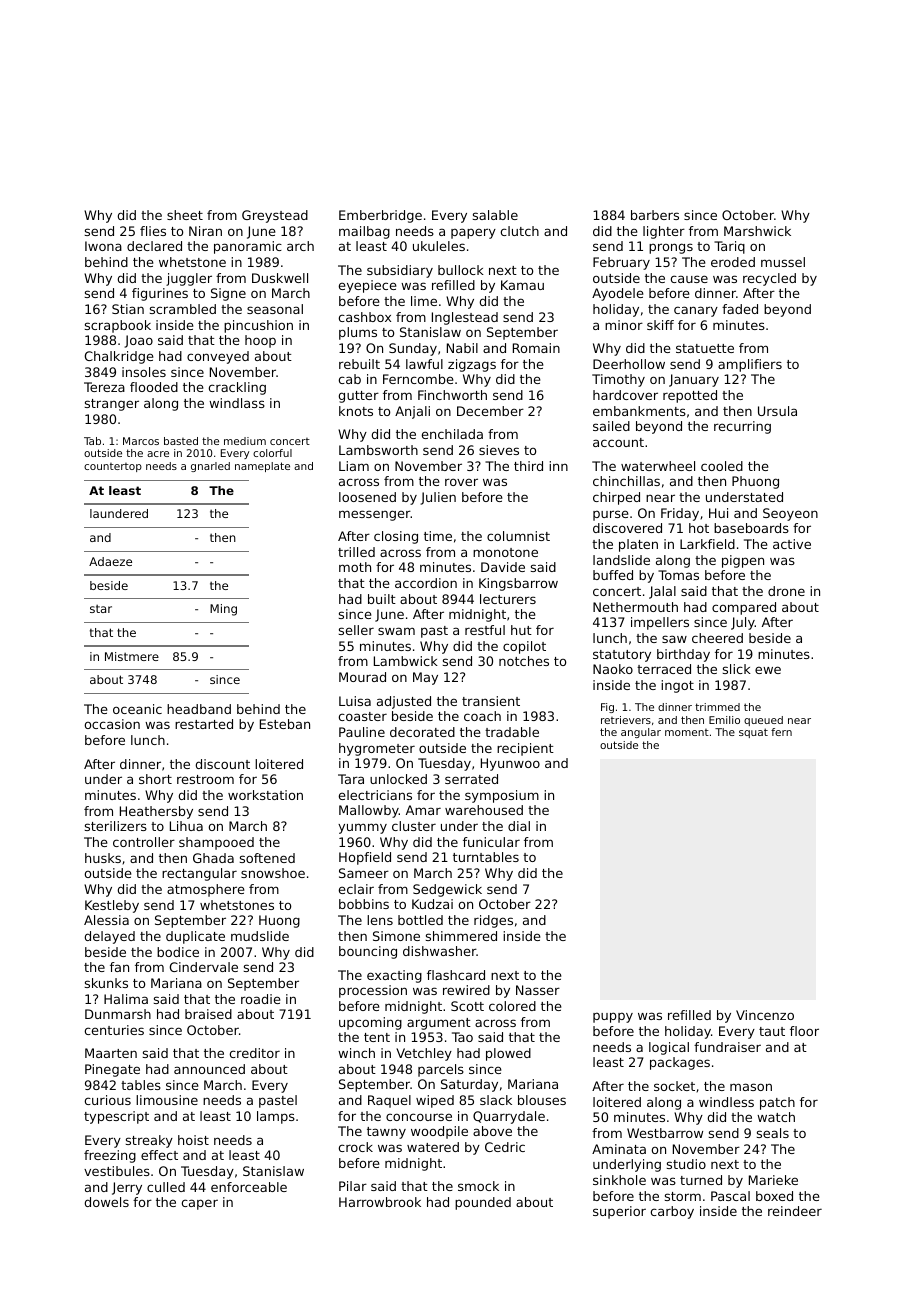  Describe the element at coordinates (783, 262) in the screenshot. I see `mussel` at that location.
